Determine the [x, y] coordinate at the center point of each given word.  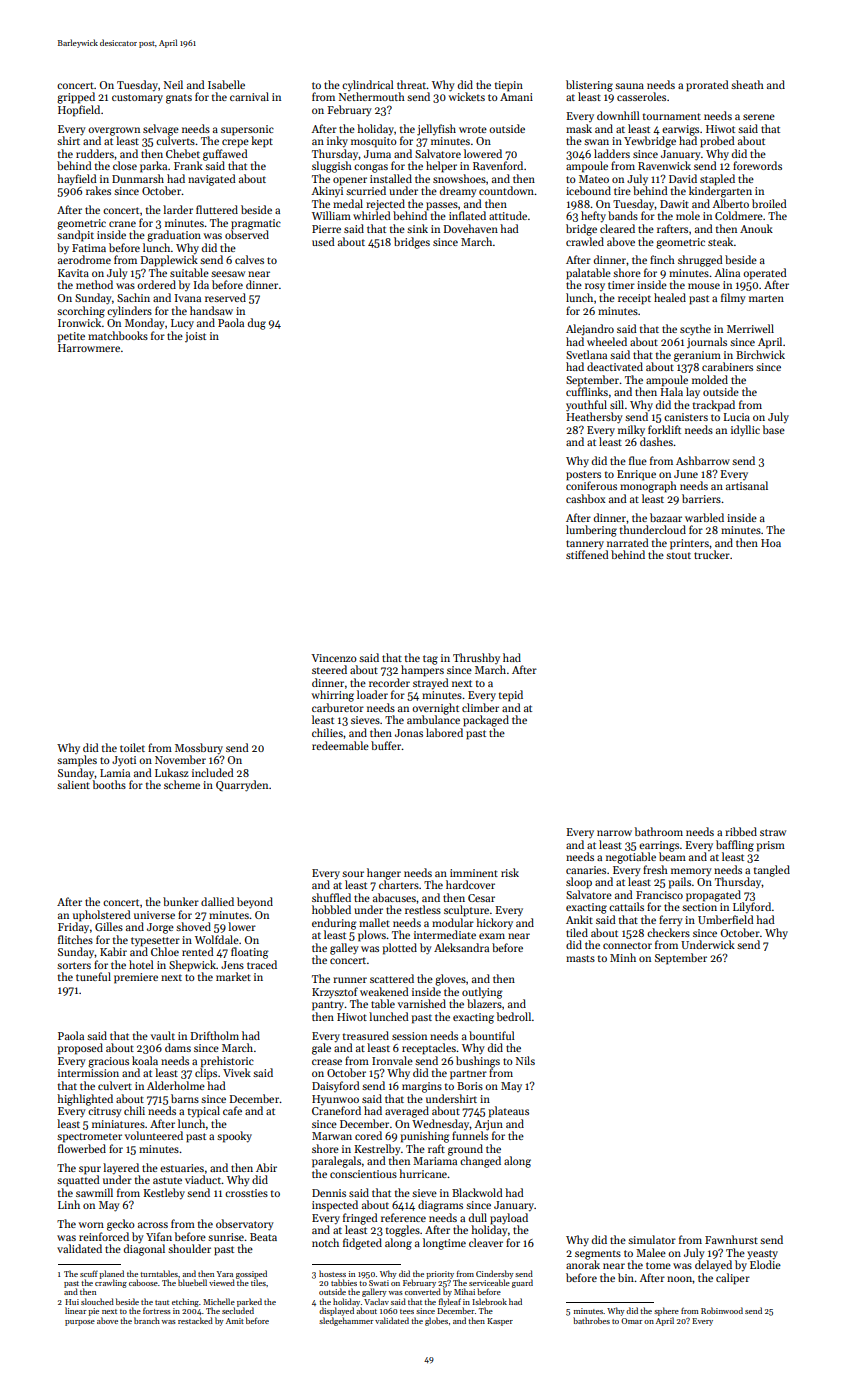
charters [399, 884]
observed [247, 234]
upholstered [102, 916]
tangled [772, 871]
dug [257, 324]
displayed [336, 1311]
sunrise [226, 1237]
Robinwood [722, 1310]
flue [638, 460]
